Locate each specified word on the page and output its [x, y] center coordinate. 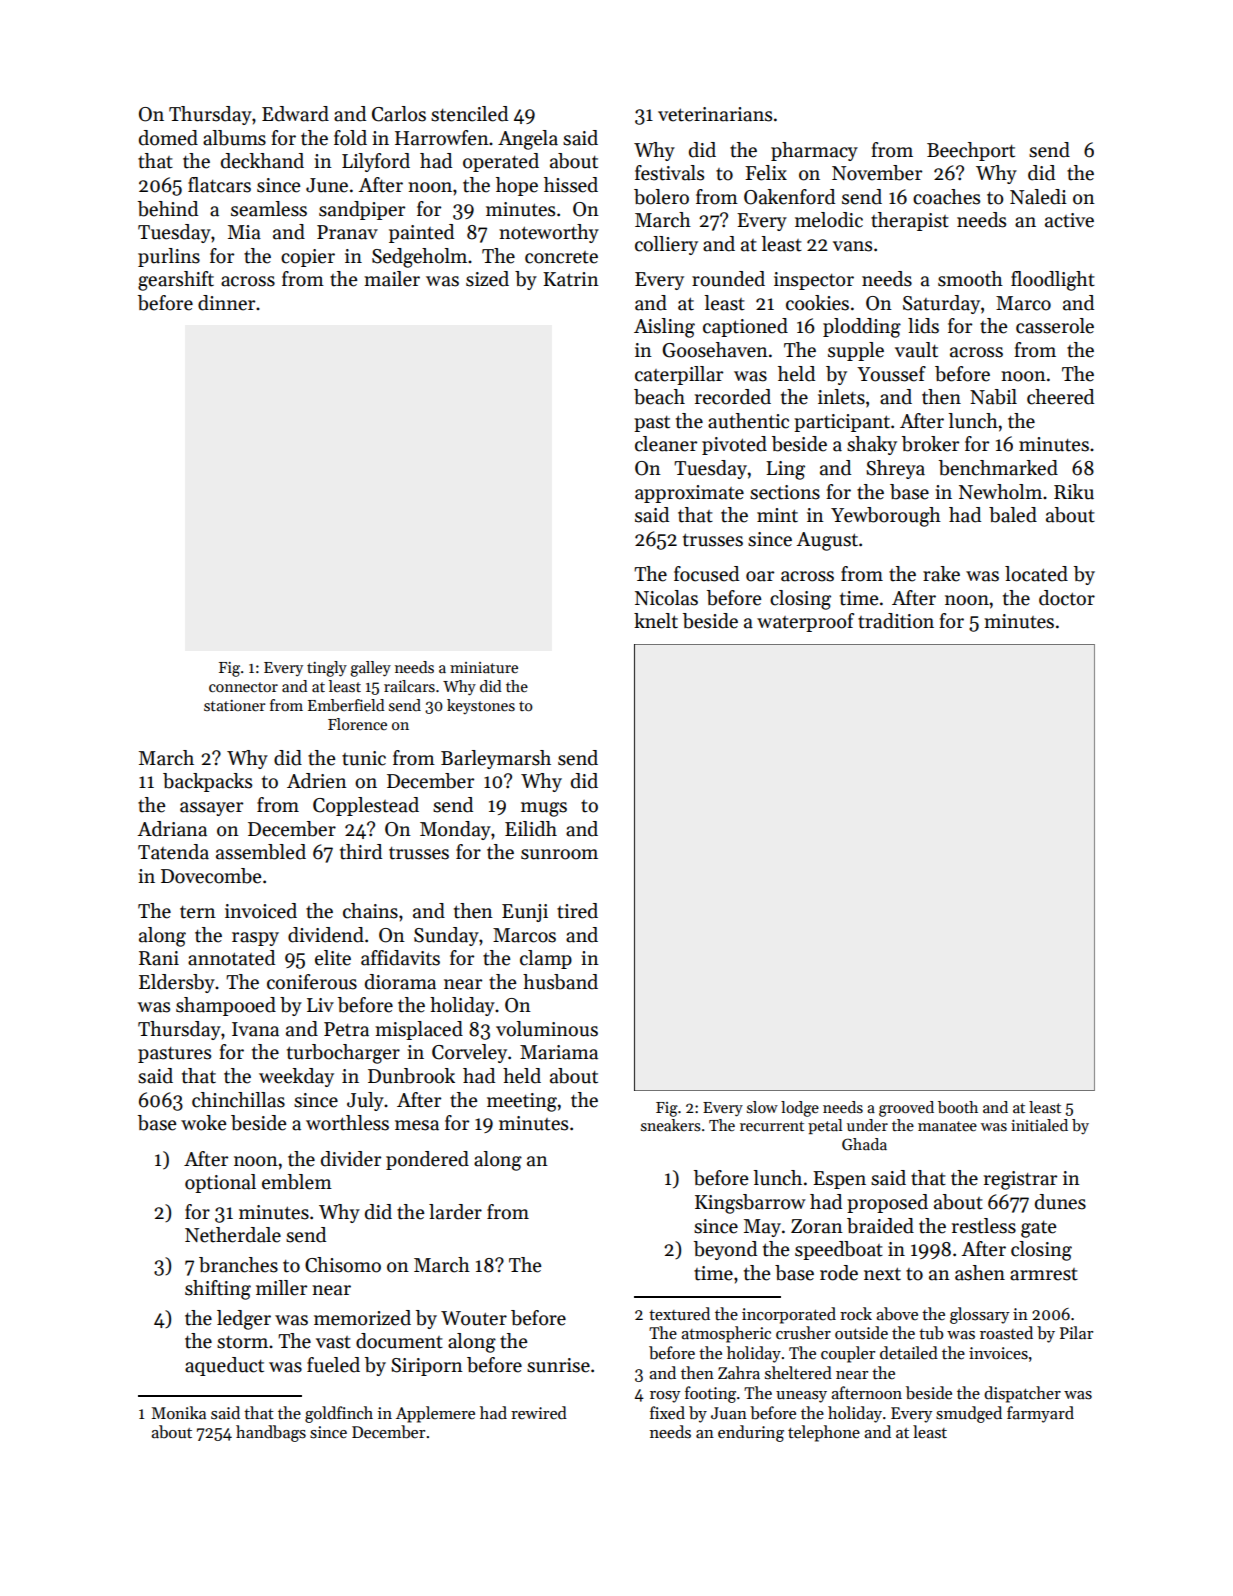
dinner [226, 303]
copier [308, 258]
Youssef [891, 374]
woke [203, 1123]
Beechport [971, 151]
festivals [669, 173]
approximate [689, 494]
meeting [522, 1102]
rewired [539, 1413]
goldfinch [339, 1414]
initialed [1039, 1125]
